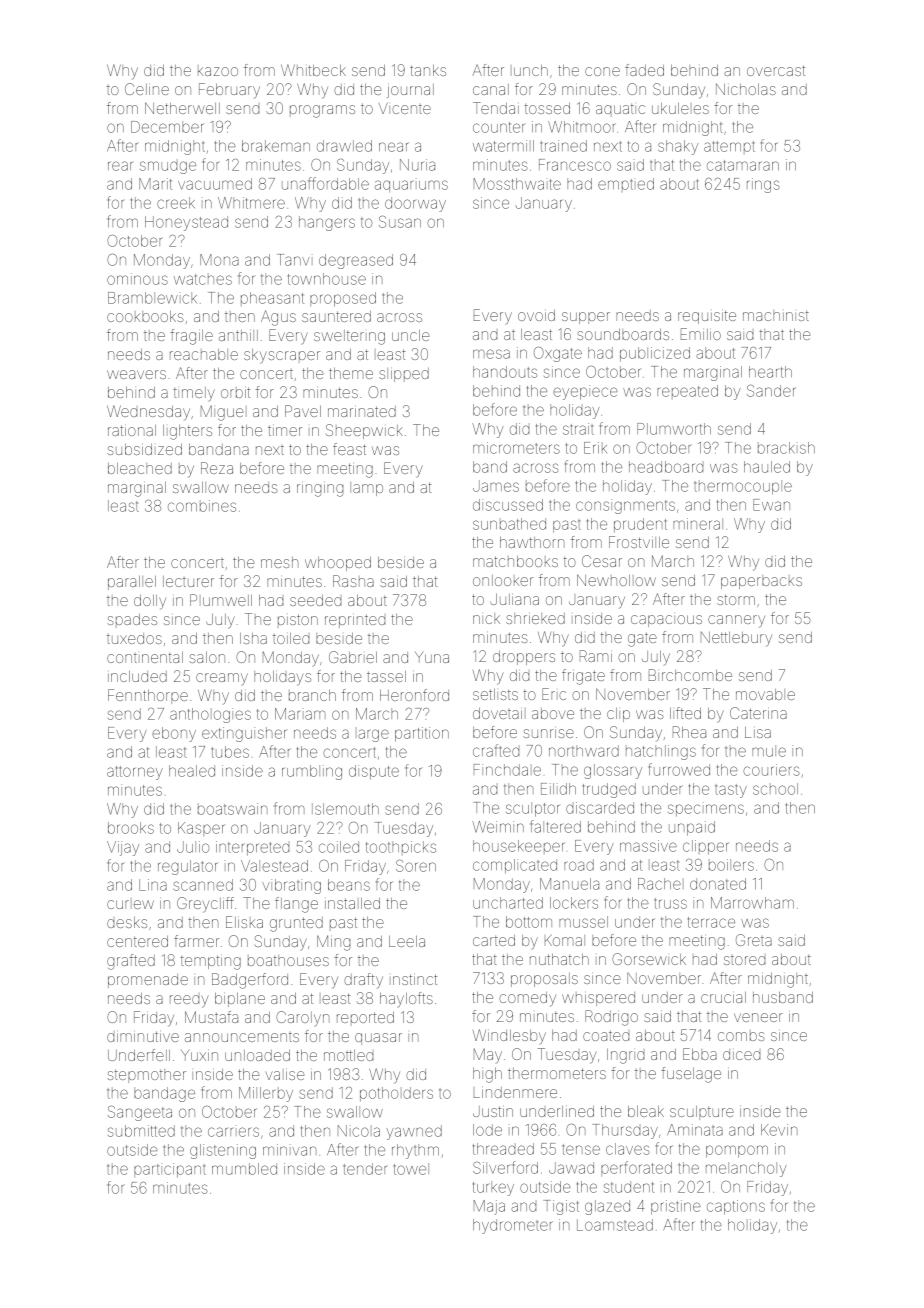  I want to click on hydrometer, so click(513, 1226).
